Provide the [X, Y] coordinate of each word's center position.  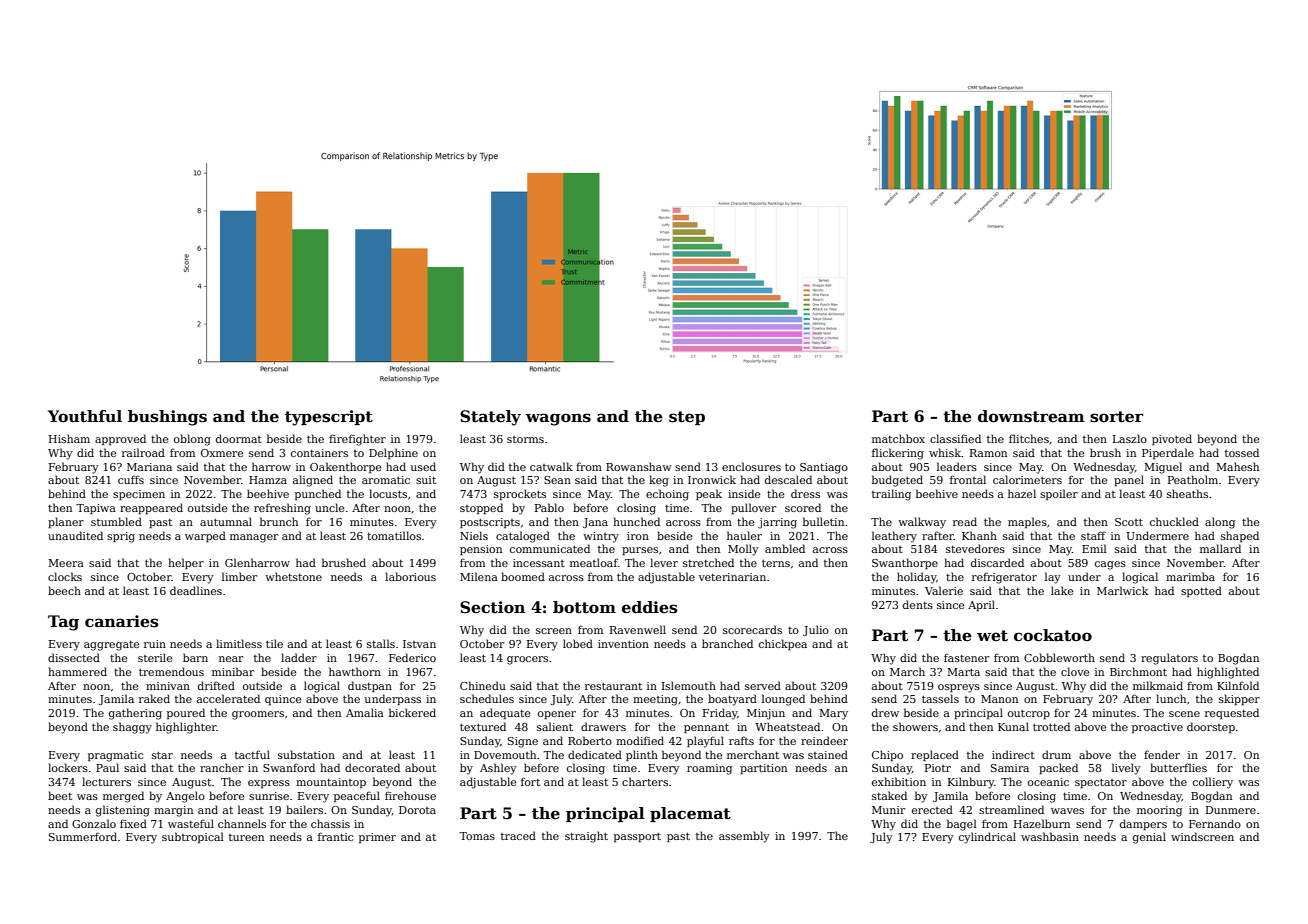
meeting [655, 700]
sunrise [269, 796]
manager [254, 538]
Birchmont [1138, 671]
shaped [1240, 536]
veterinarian [732, 577]
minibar [233, 671]
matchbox [898, 438]
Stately [490, 418]
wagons [558, 419]
